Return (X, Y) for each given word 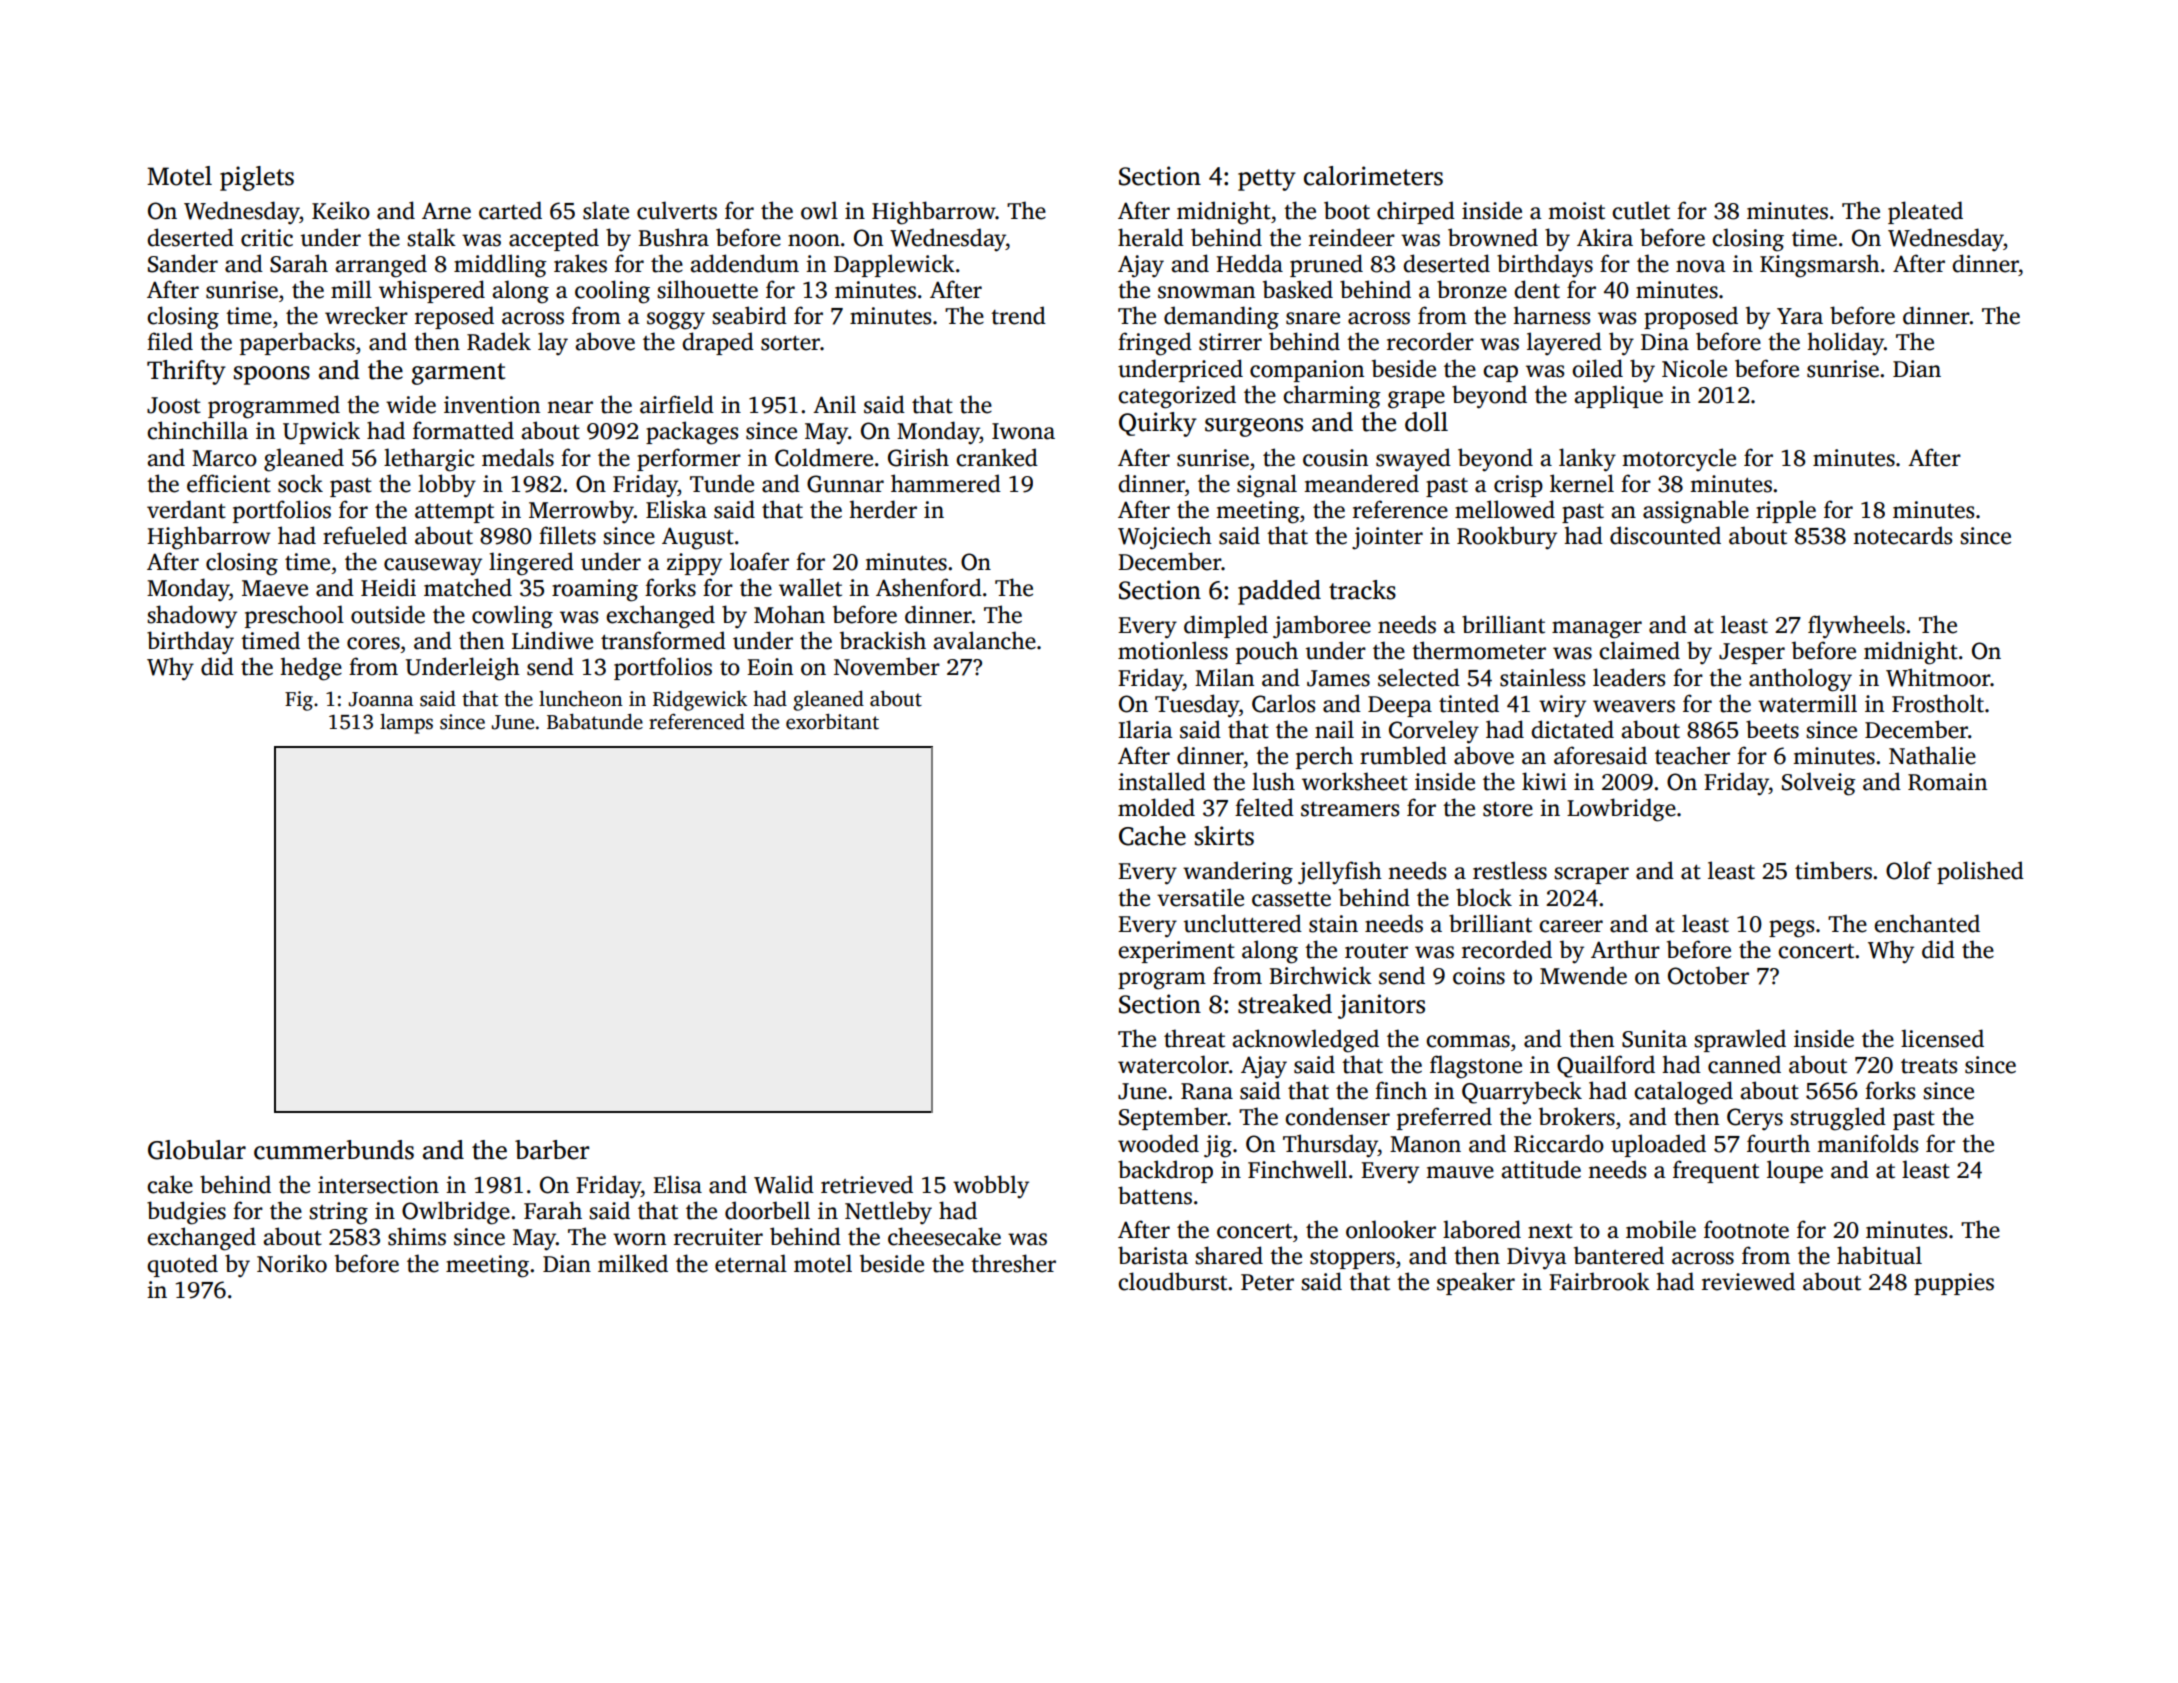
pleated (1925, 212)
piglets (257, 178)
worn (639, 1239)
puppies (1954, 1284)
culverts (677, 210)
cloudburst (1172, 1281)
